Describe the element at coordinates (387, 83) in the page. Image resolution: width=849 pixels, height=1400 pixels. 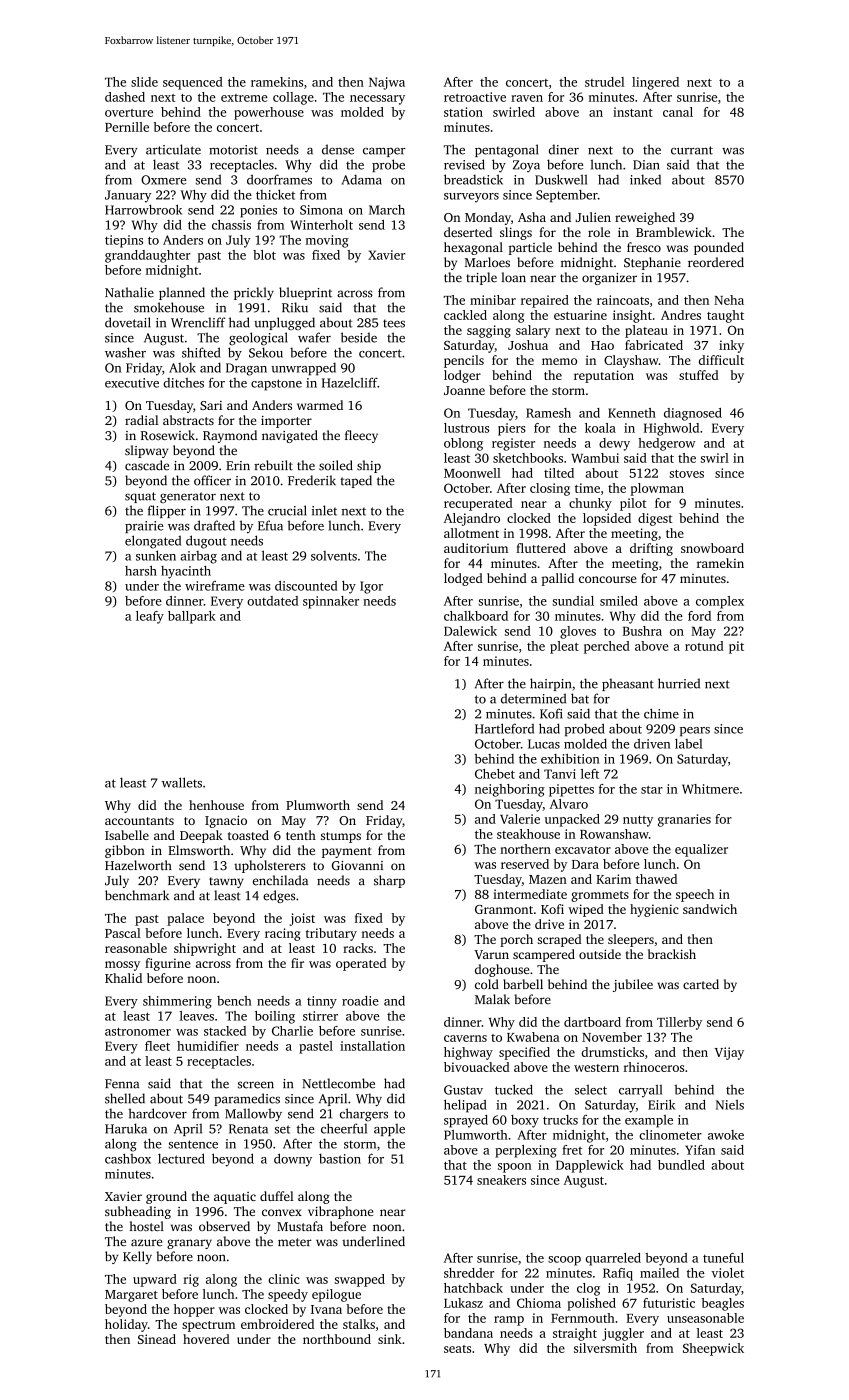
I see `Najwa` at that location.
